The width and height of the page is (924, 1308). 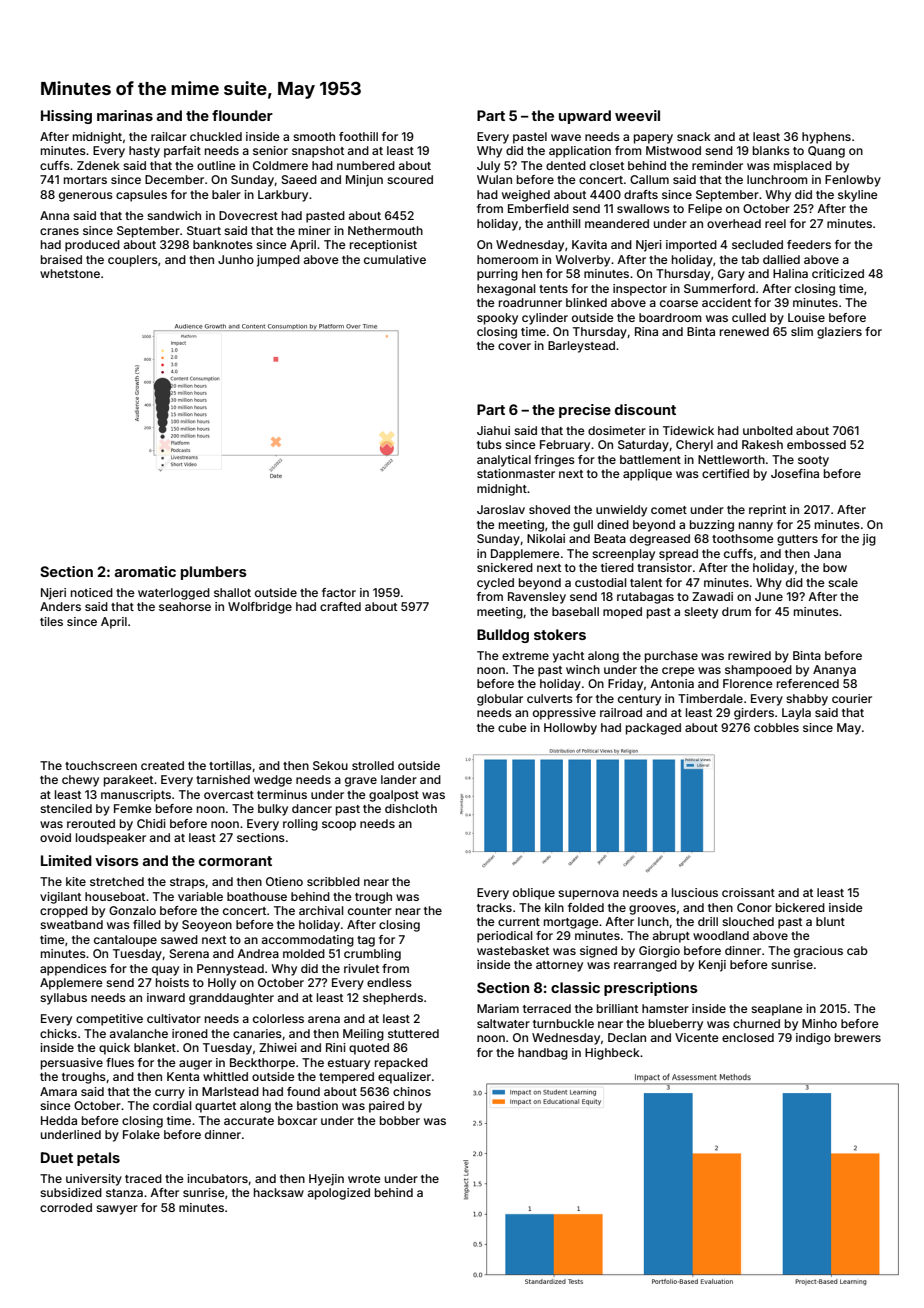 I want to click on whetstone, so click(x=70, y=273).
